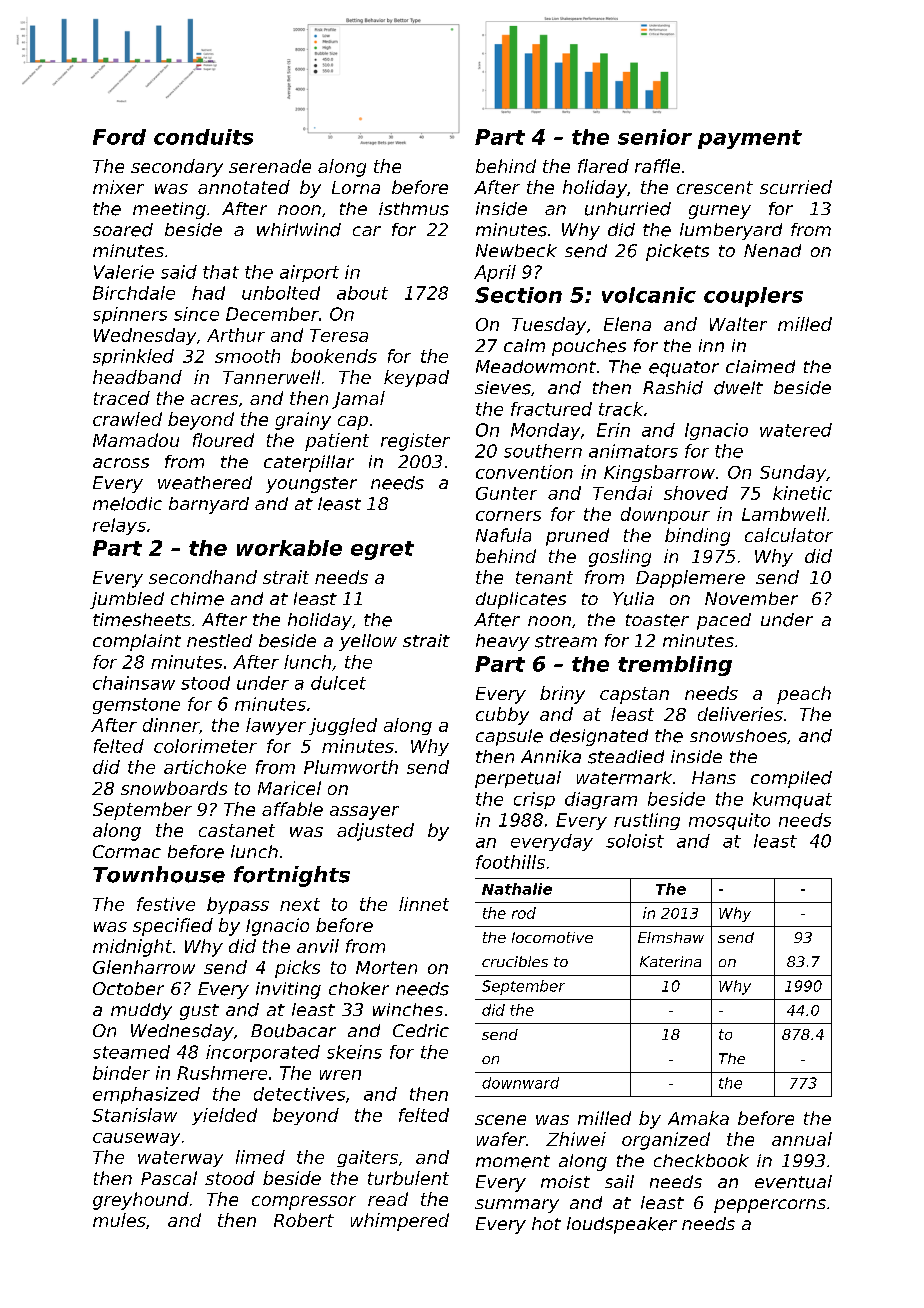 Image resolution: width=924 pixels, height=1308 pixels. Describe the element at coordinates (770, 1206) in the screenshot. I see `peppercorns` at that location.
